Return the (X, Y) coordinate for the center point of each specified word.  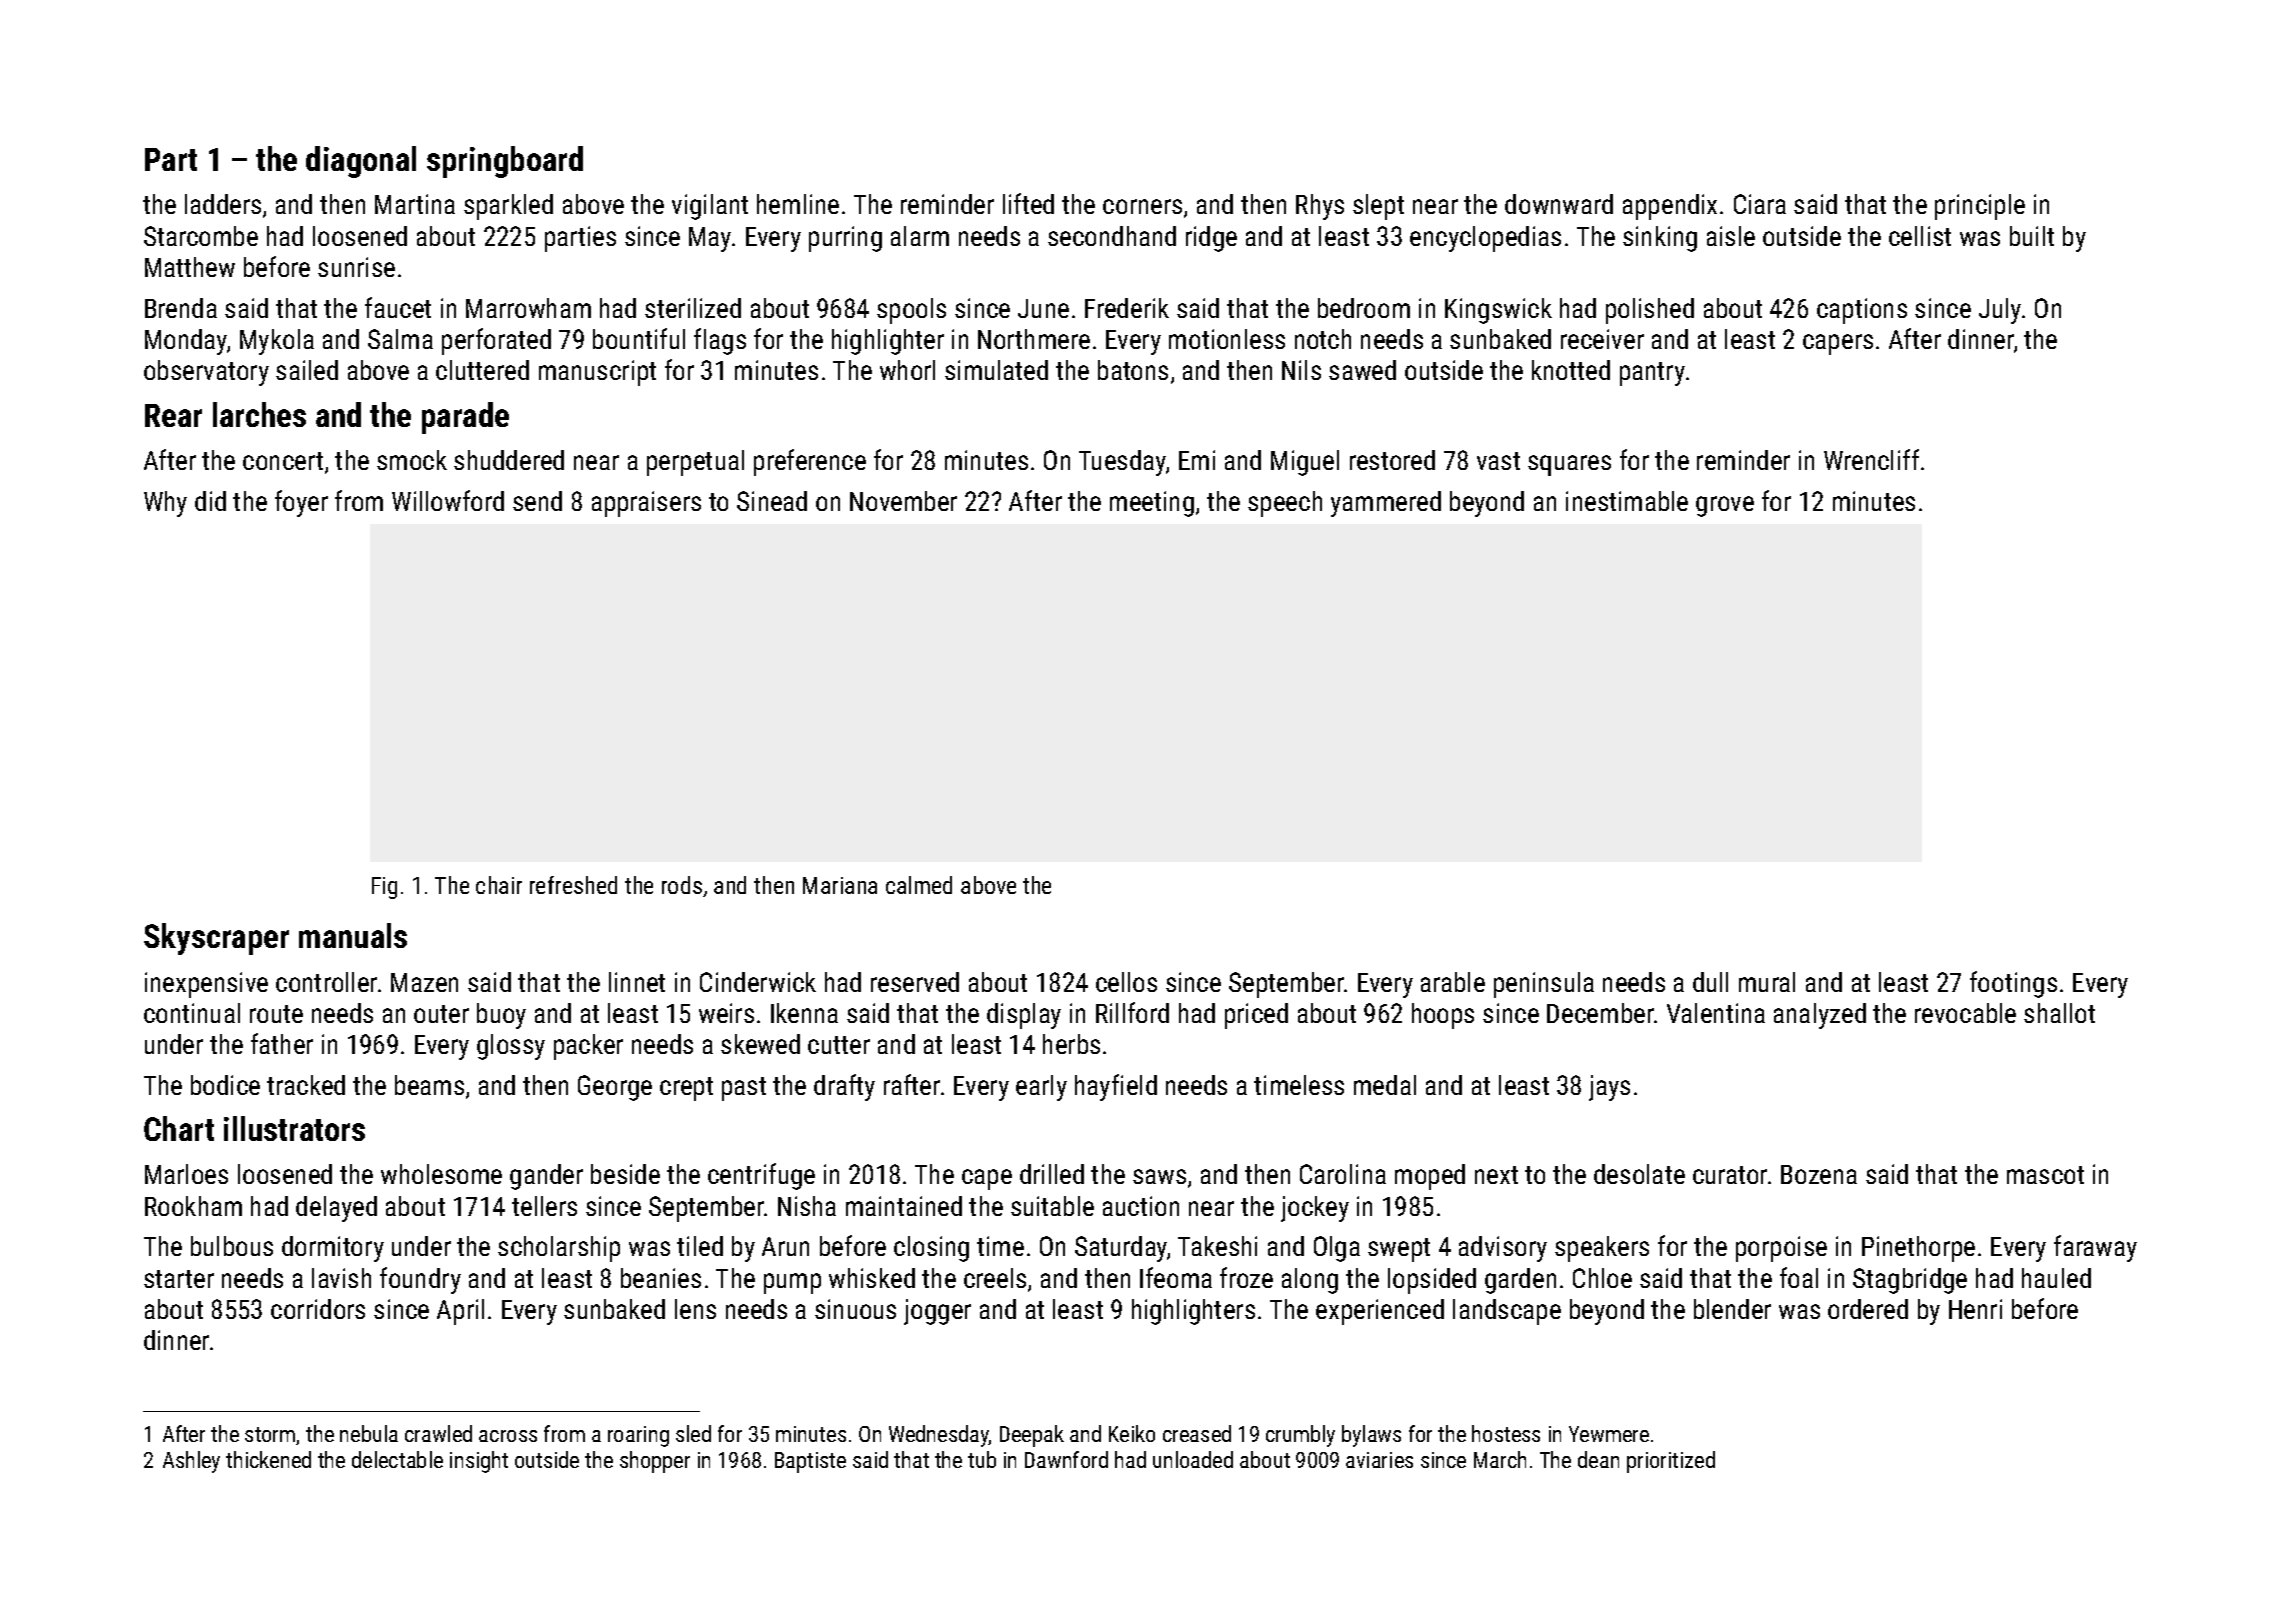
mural (1767, 982)
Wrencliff (1871, 459)
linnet (637, 982)
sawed (1362, 370)
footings (2013, 984)
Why (165, 504)
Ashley (191, 1462)
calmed (919, 885)
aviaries (1379, 1460)
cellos (1126, 982)
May (710, 239)
